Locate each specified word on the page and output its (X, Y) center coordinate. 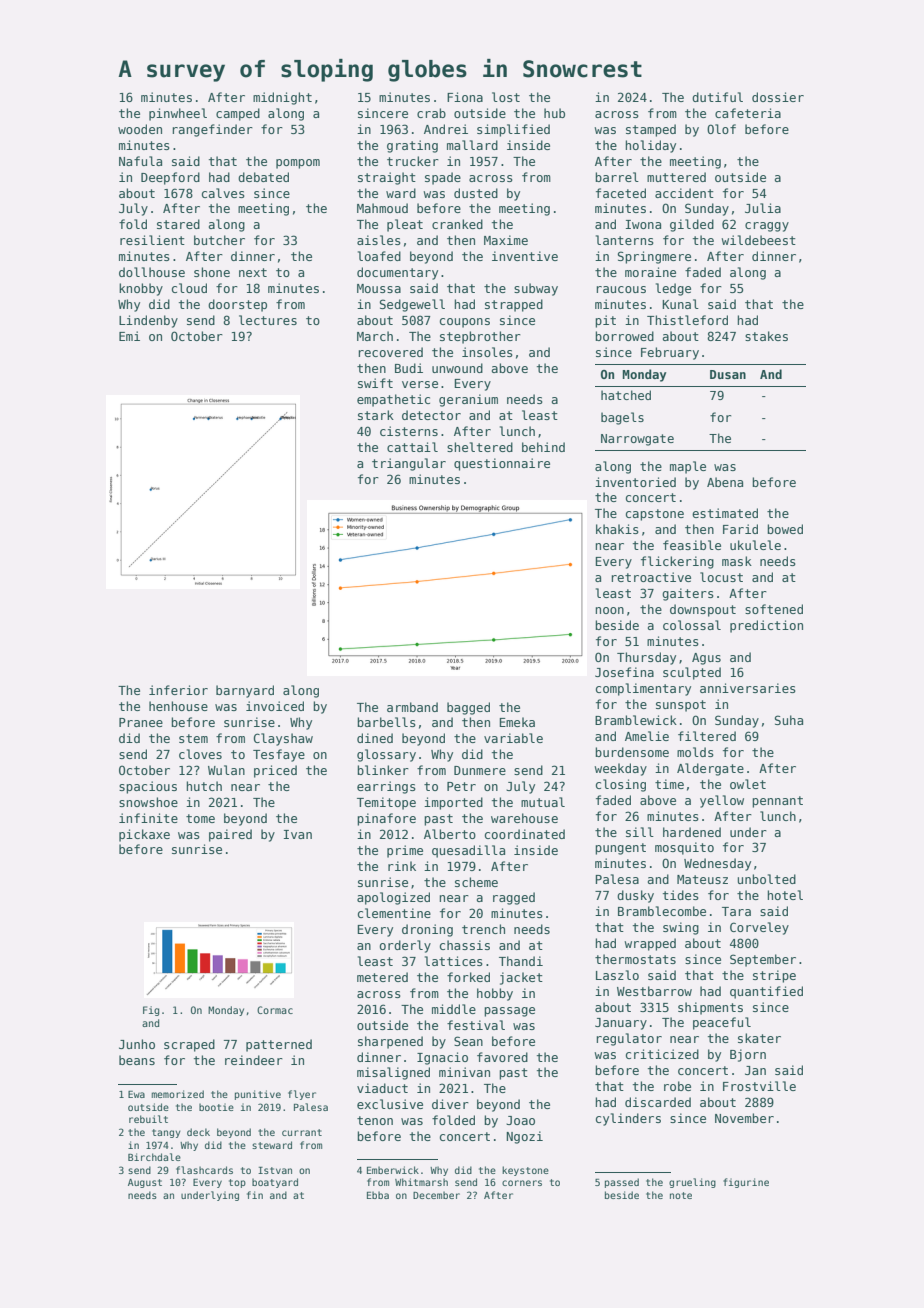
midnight (282, 98)
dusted (476, 193)
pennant (777, 802)
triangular (409, 464)
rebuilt (148, 1119)
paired (230, 835)
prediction (766, 626)
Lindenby (148, 321)
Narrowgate (637, 440)
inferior (178, 690)
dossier (778, 97)
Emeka (517, 722)
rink (402, 866)
